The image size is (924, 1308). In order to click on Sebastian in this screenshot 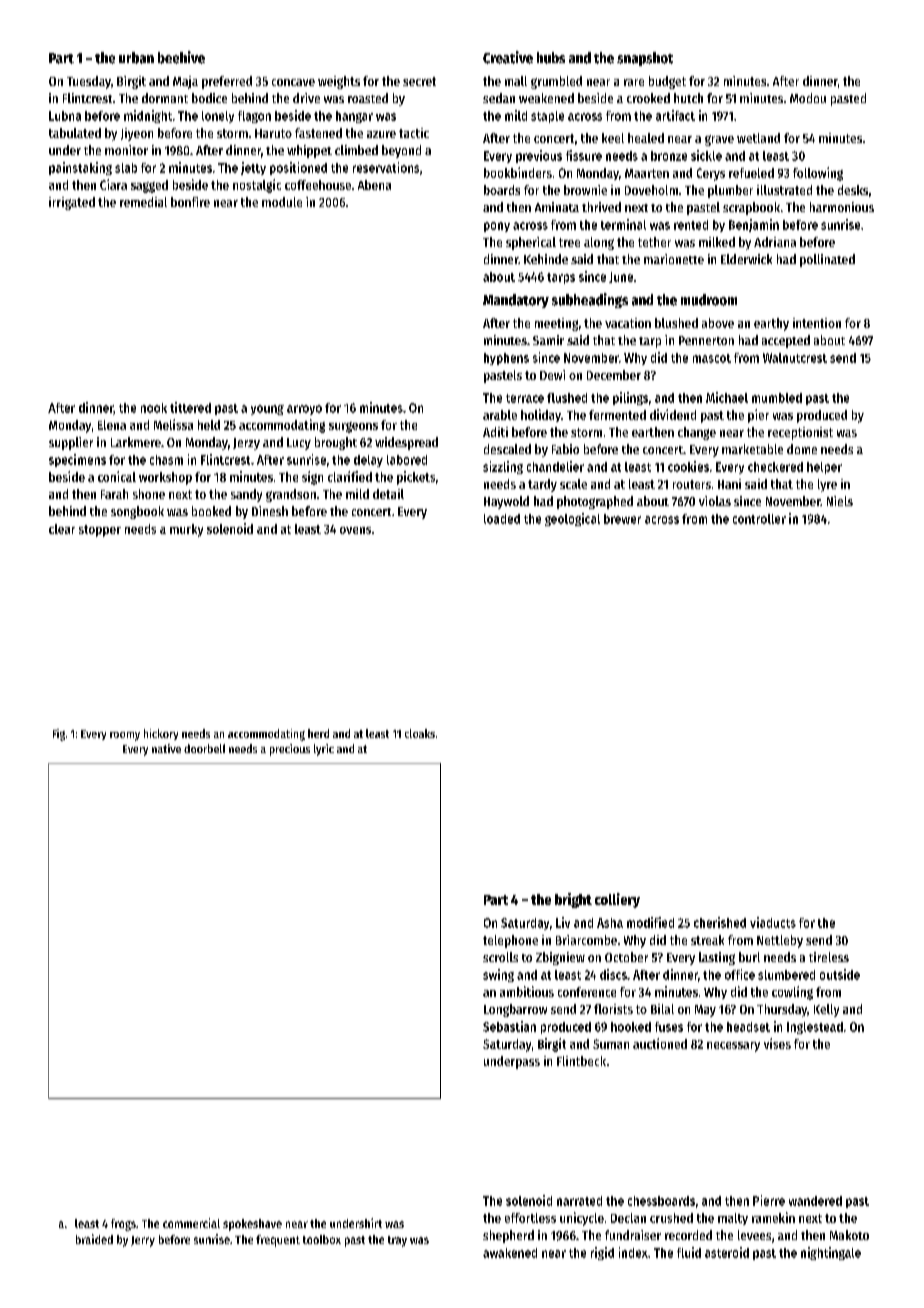, I will do `click(509, 1026)`.
